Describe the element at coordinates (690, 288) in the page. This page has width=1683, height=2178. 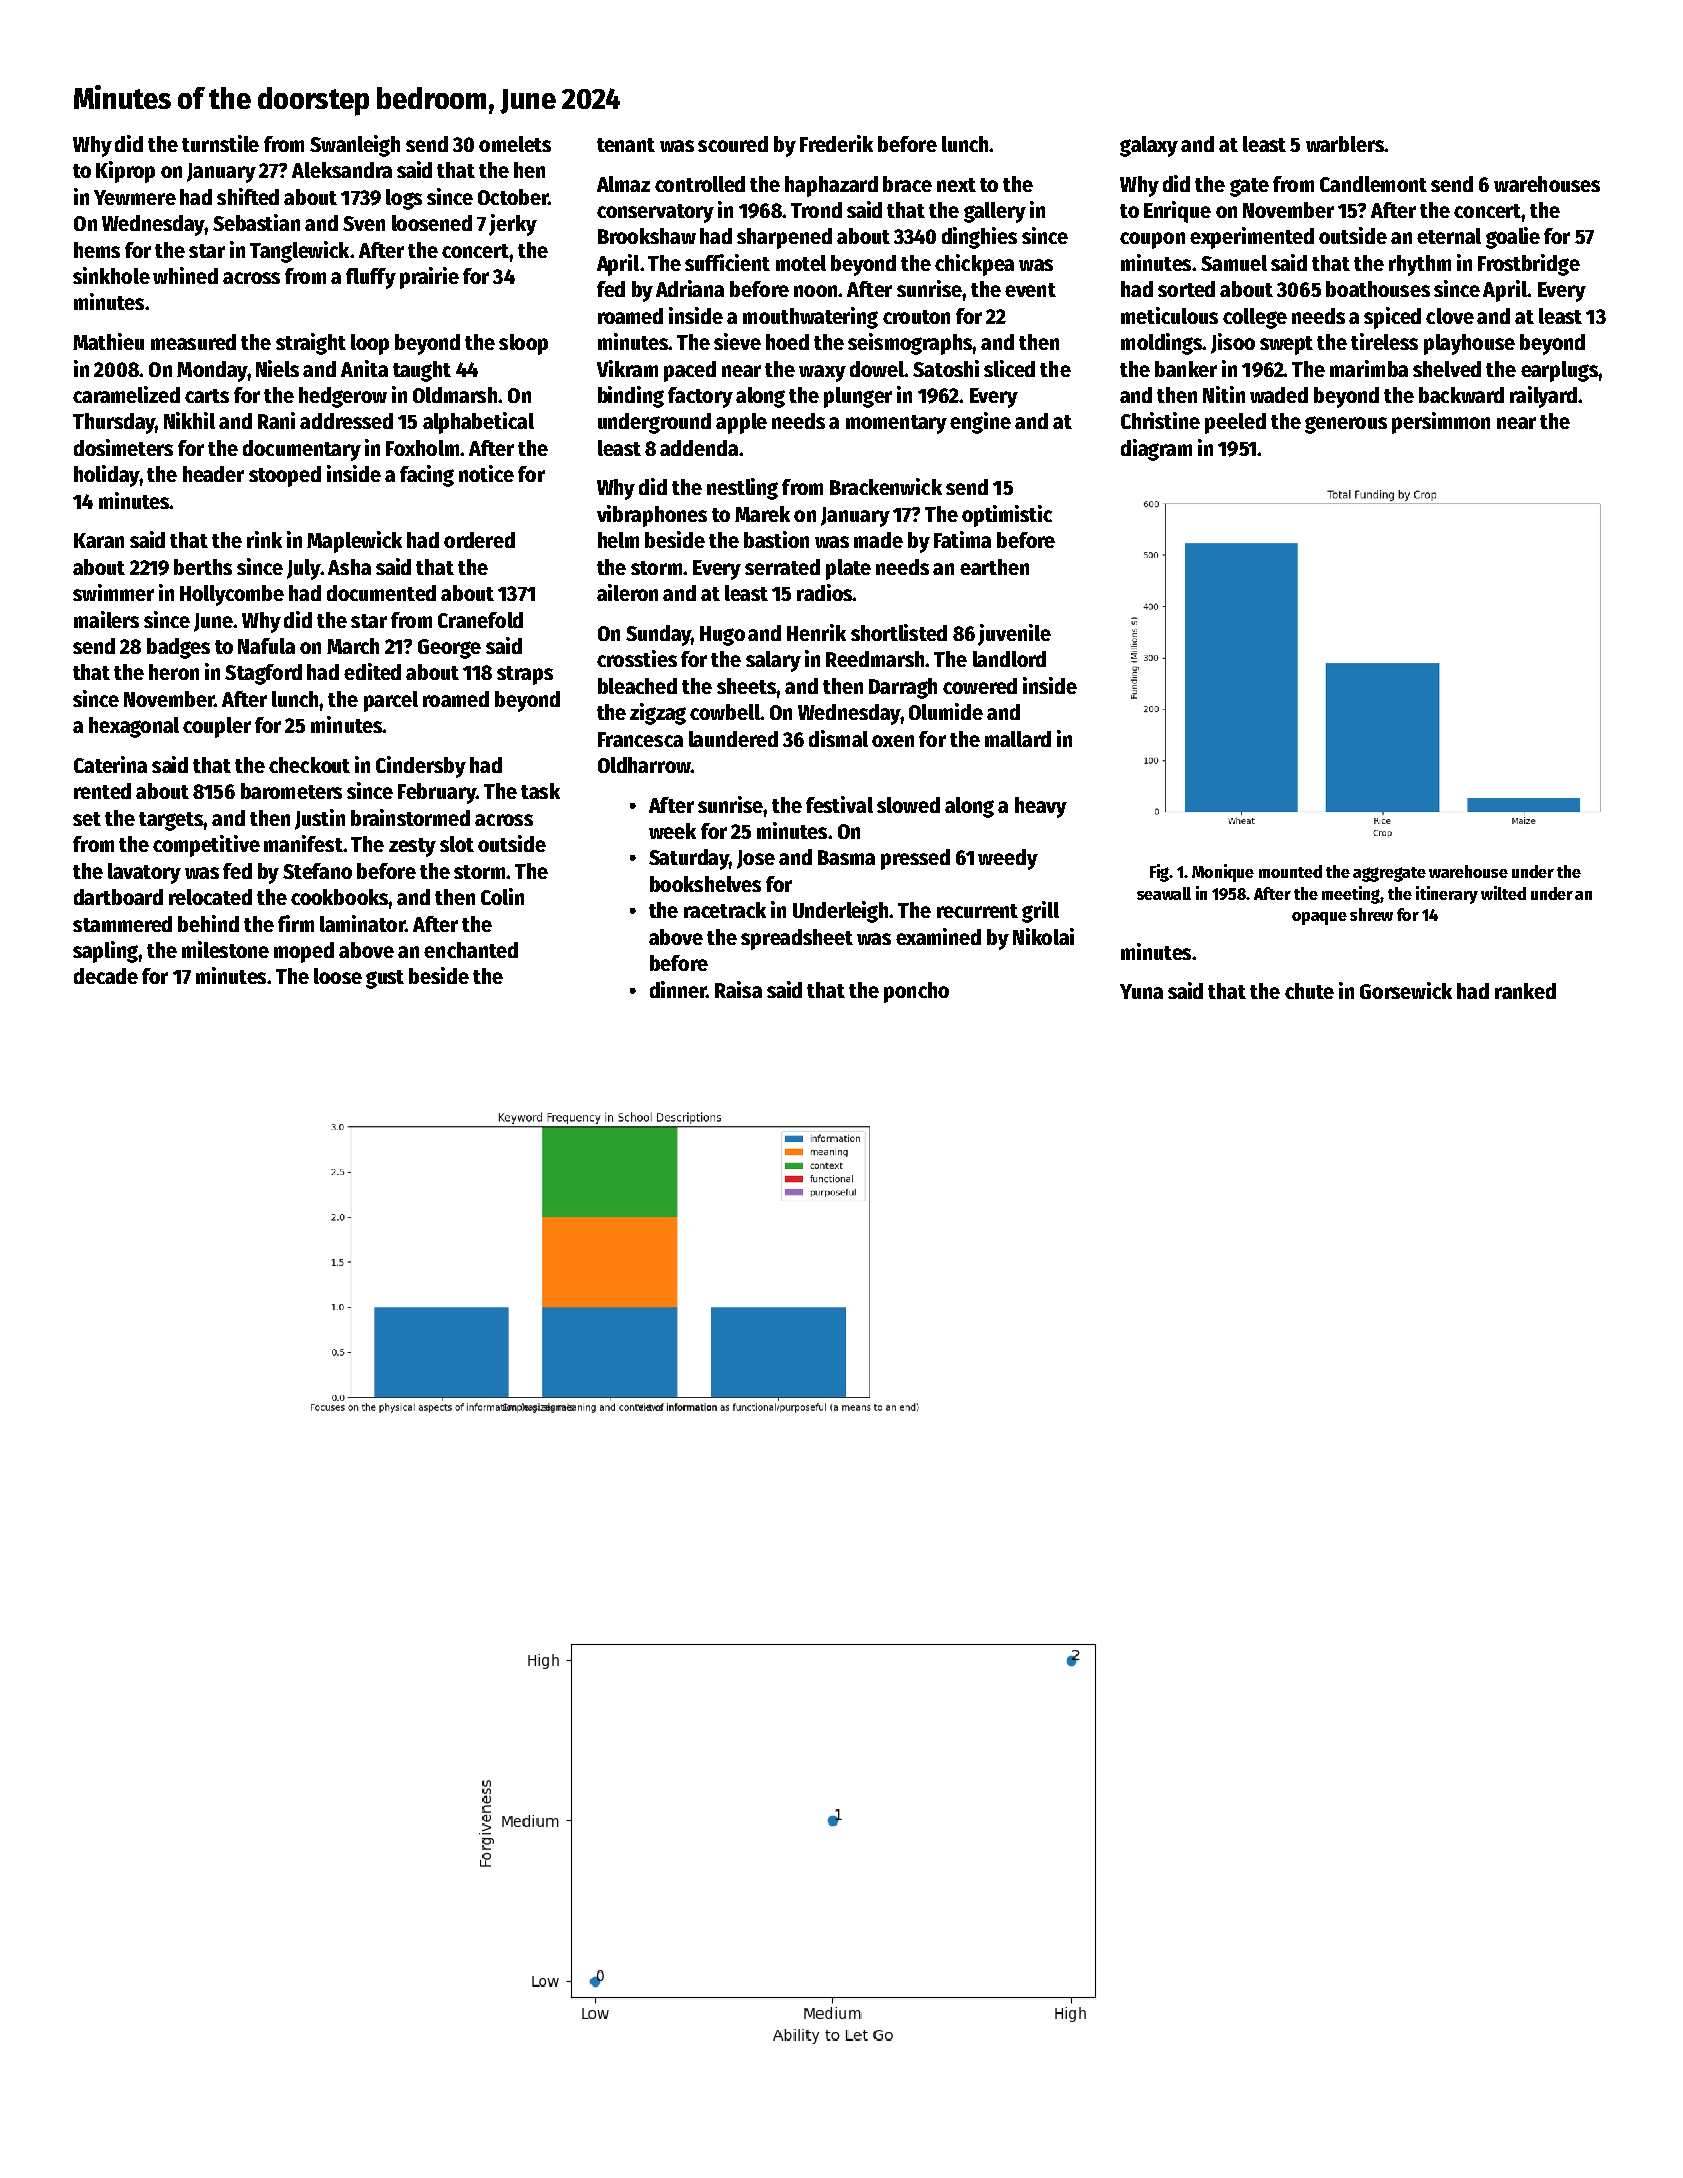
I see `Adriana` at that location.
